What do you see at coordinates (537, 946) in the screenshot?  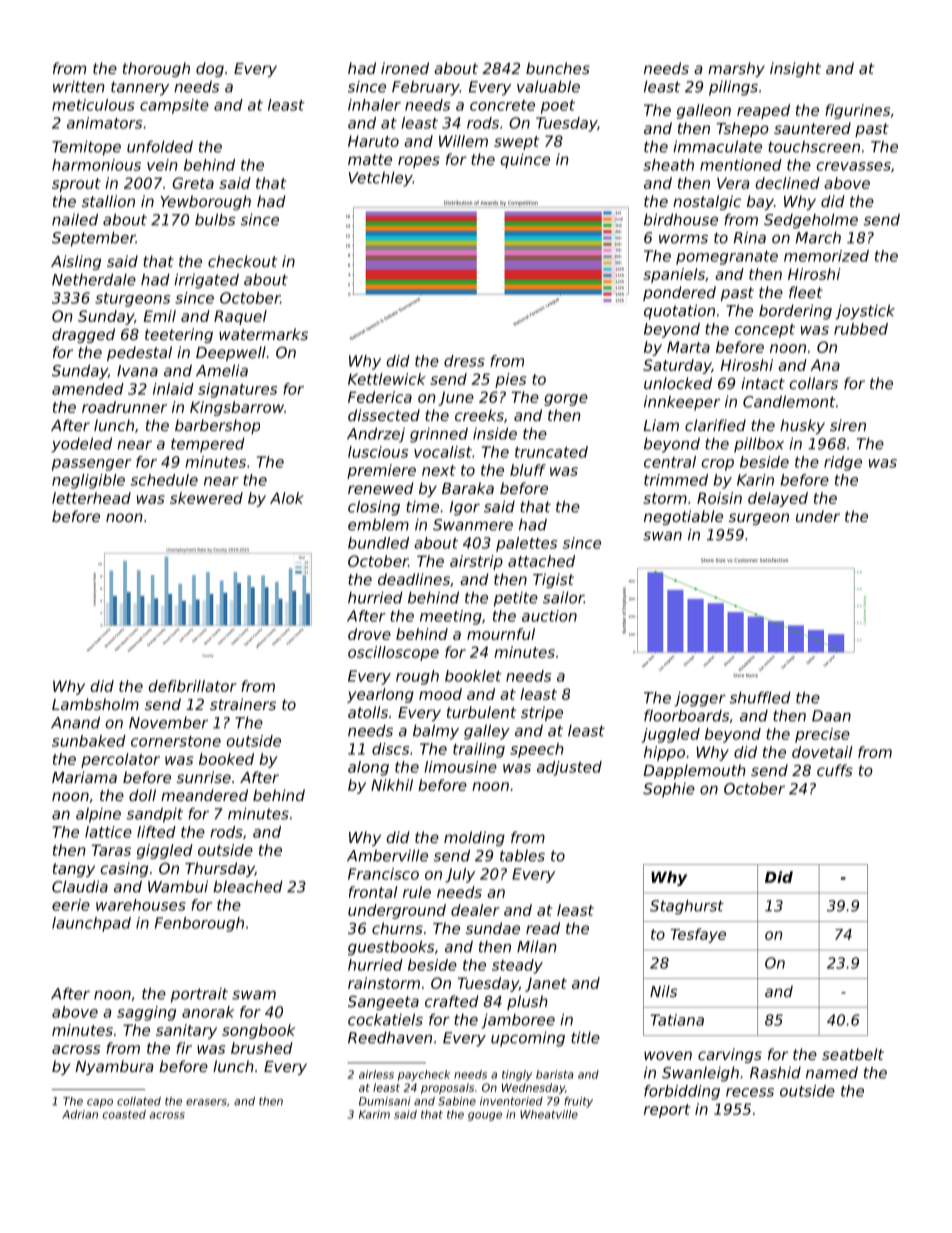 I see `Milan` at bounding box center [537, 946].
